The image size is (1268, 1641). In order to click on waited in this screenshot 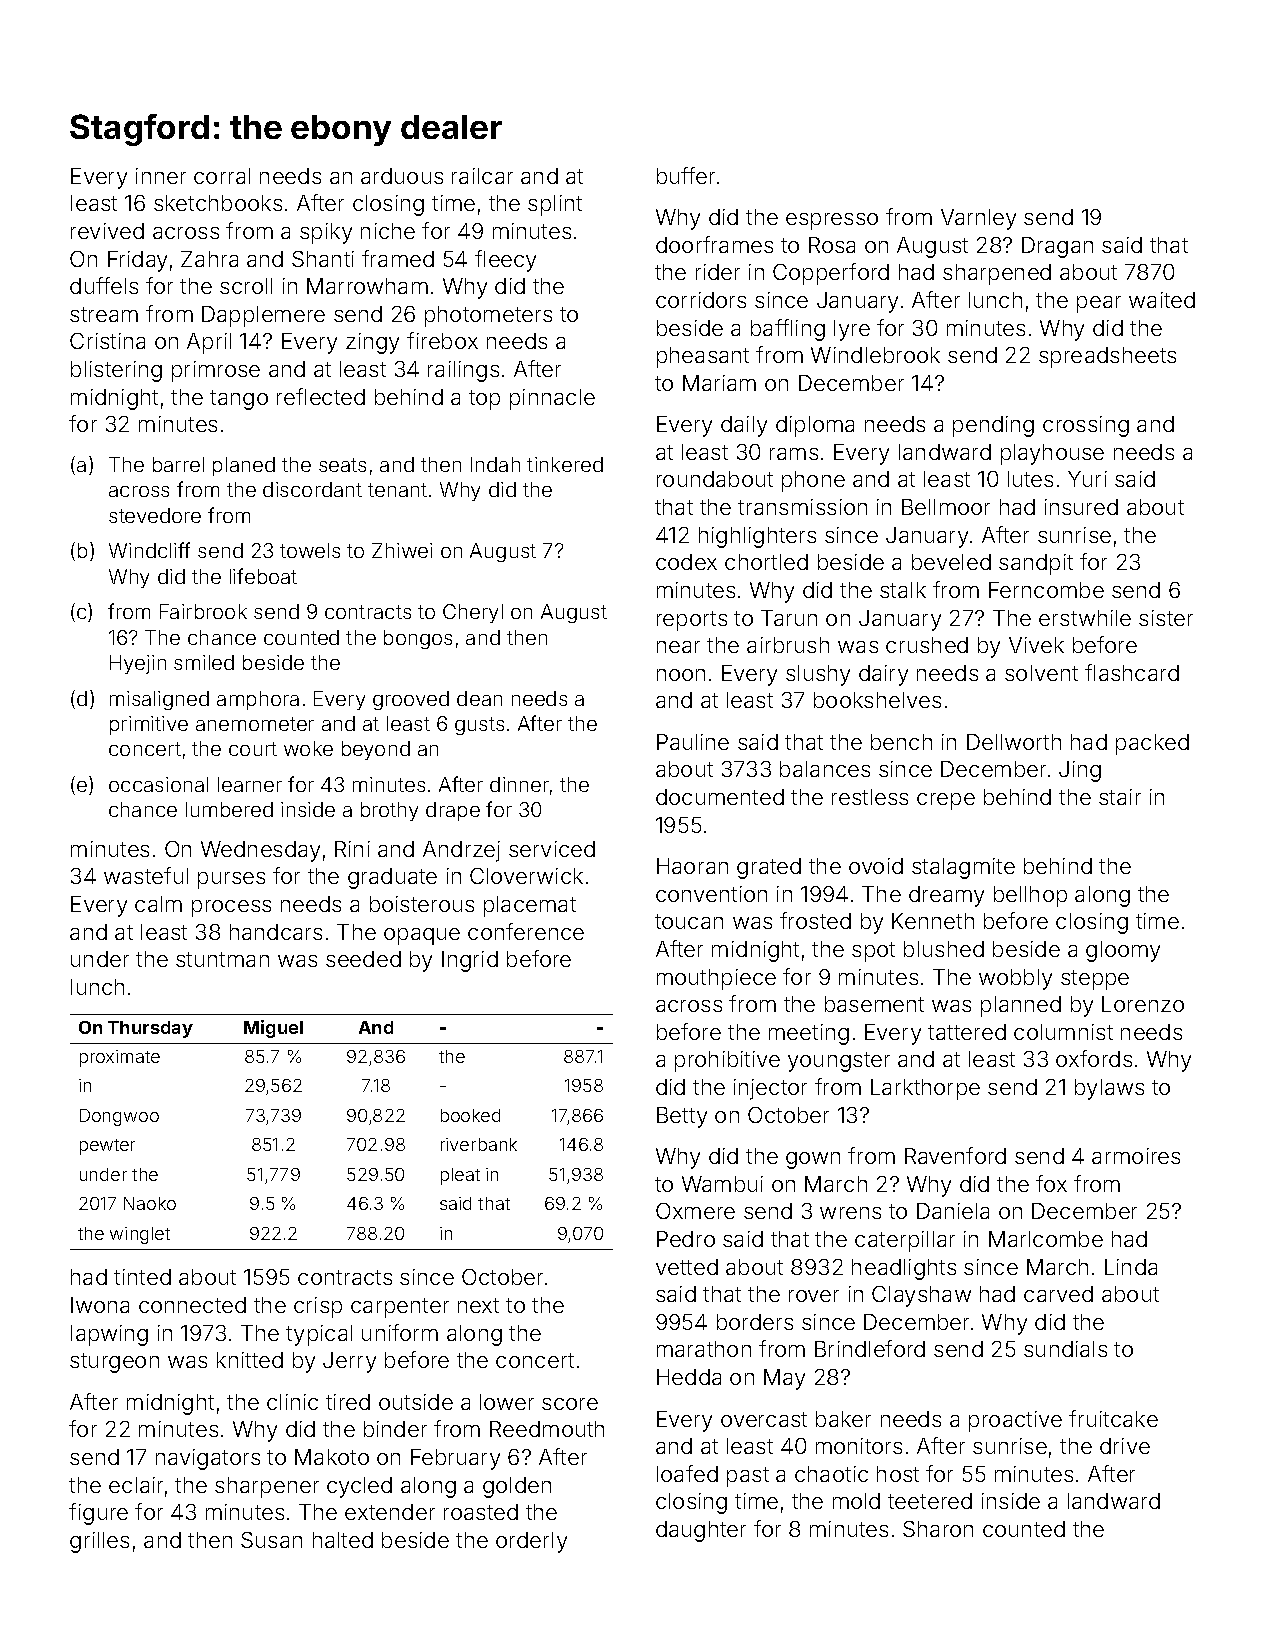, I will do `click(1162, 300)`.
